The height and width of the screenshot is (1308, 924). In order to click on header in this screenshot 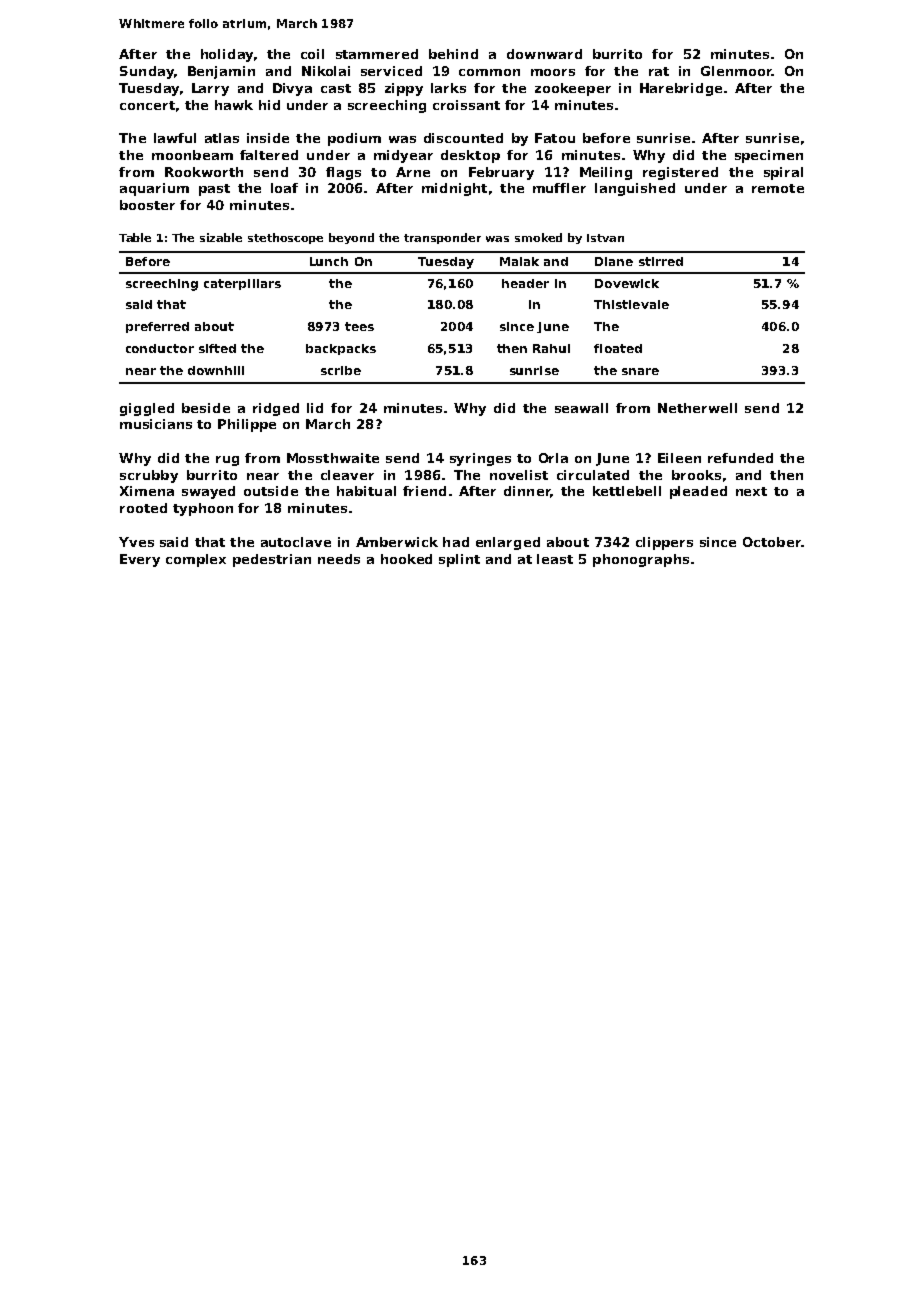, I will do `click(525, 283)`.
